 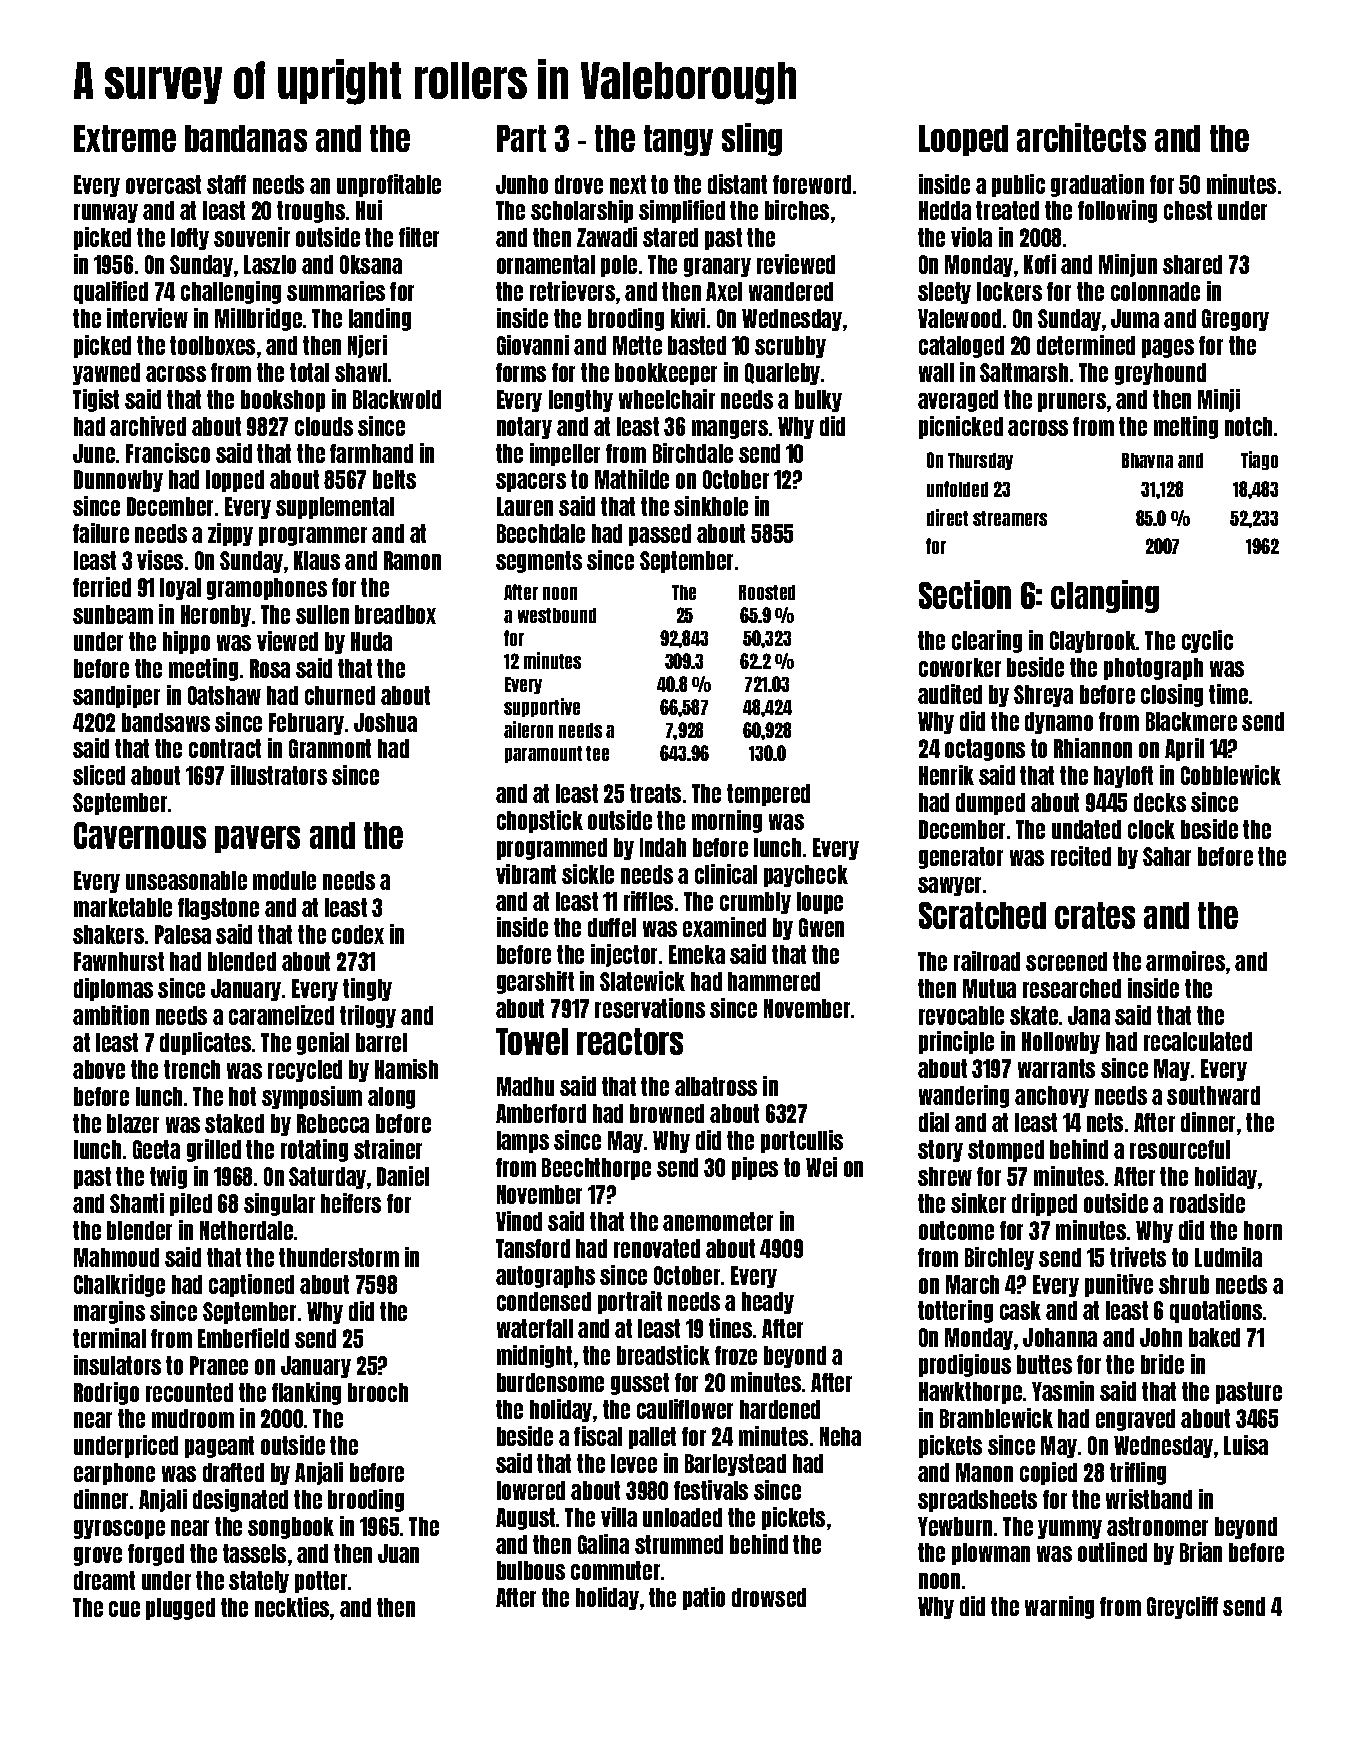 What do you see at coordinates (101, 533) in the screenshot?
I see `failure` at bounding box center [101, 533].
